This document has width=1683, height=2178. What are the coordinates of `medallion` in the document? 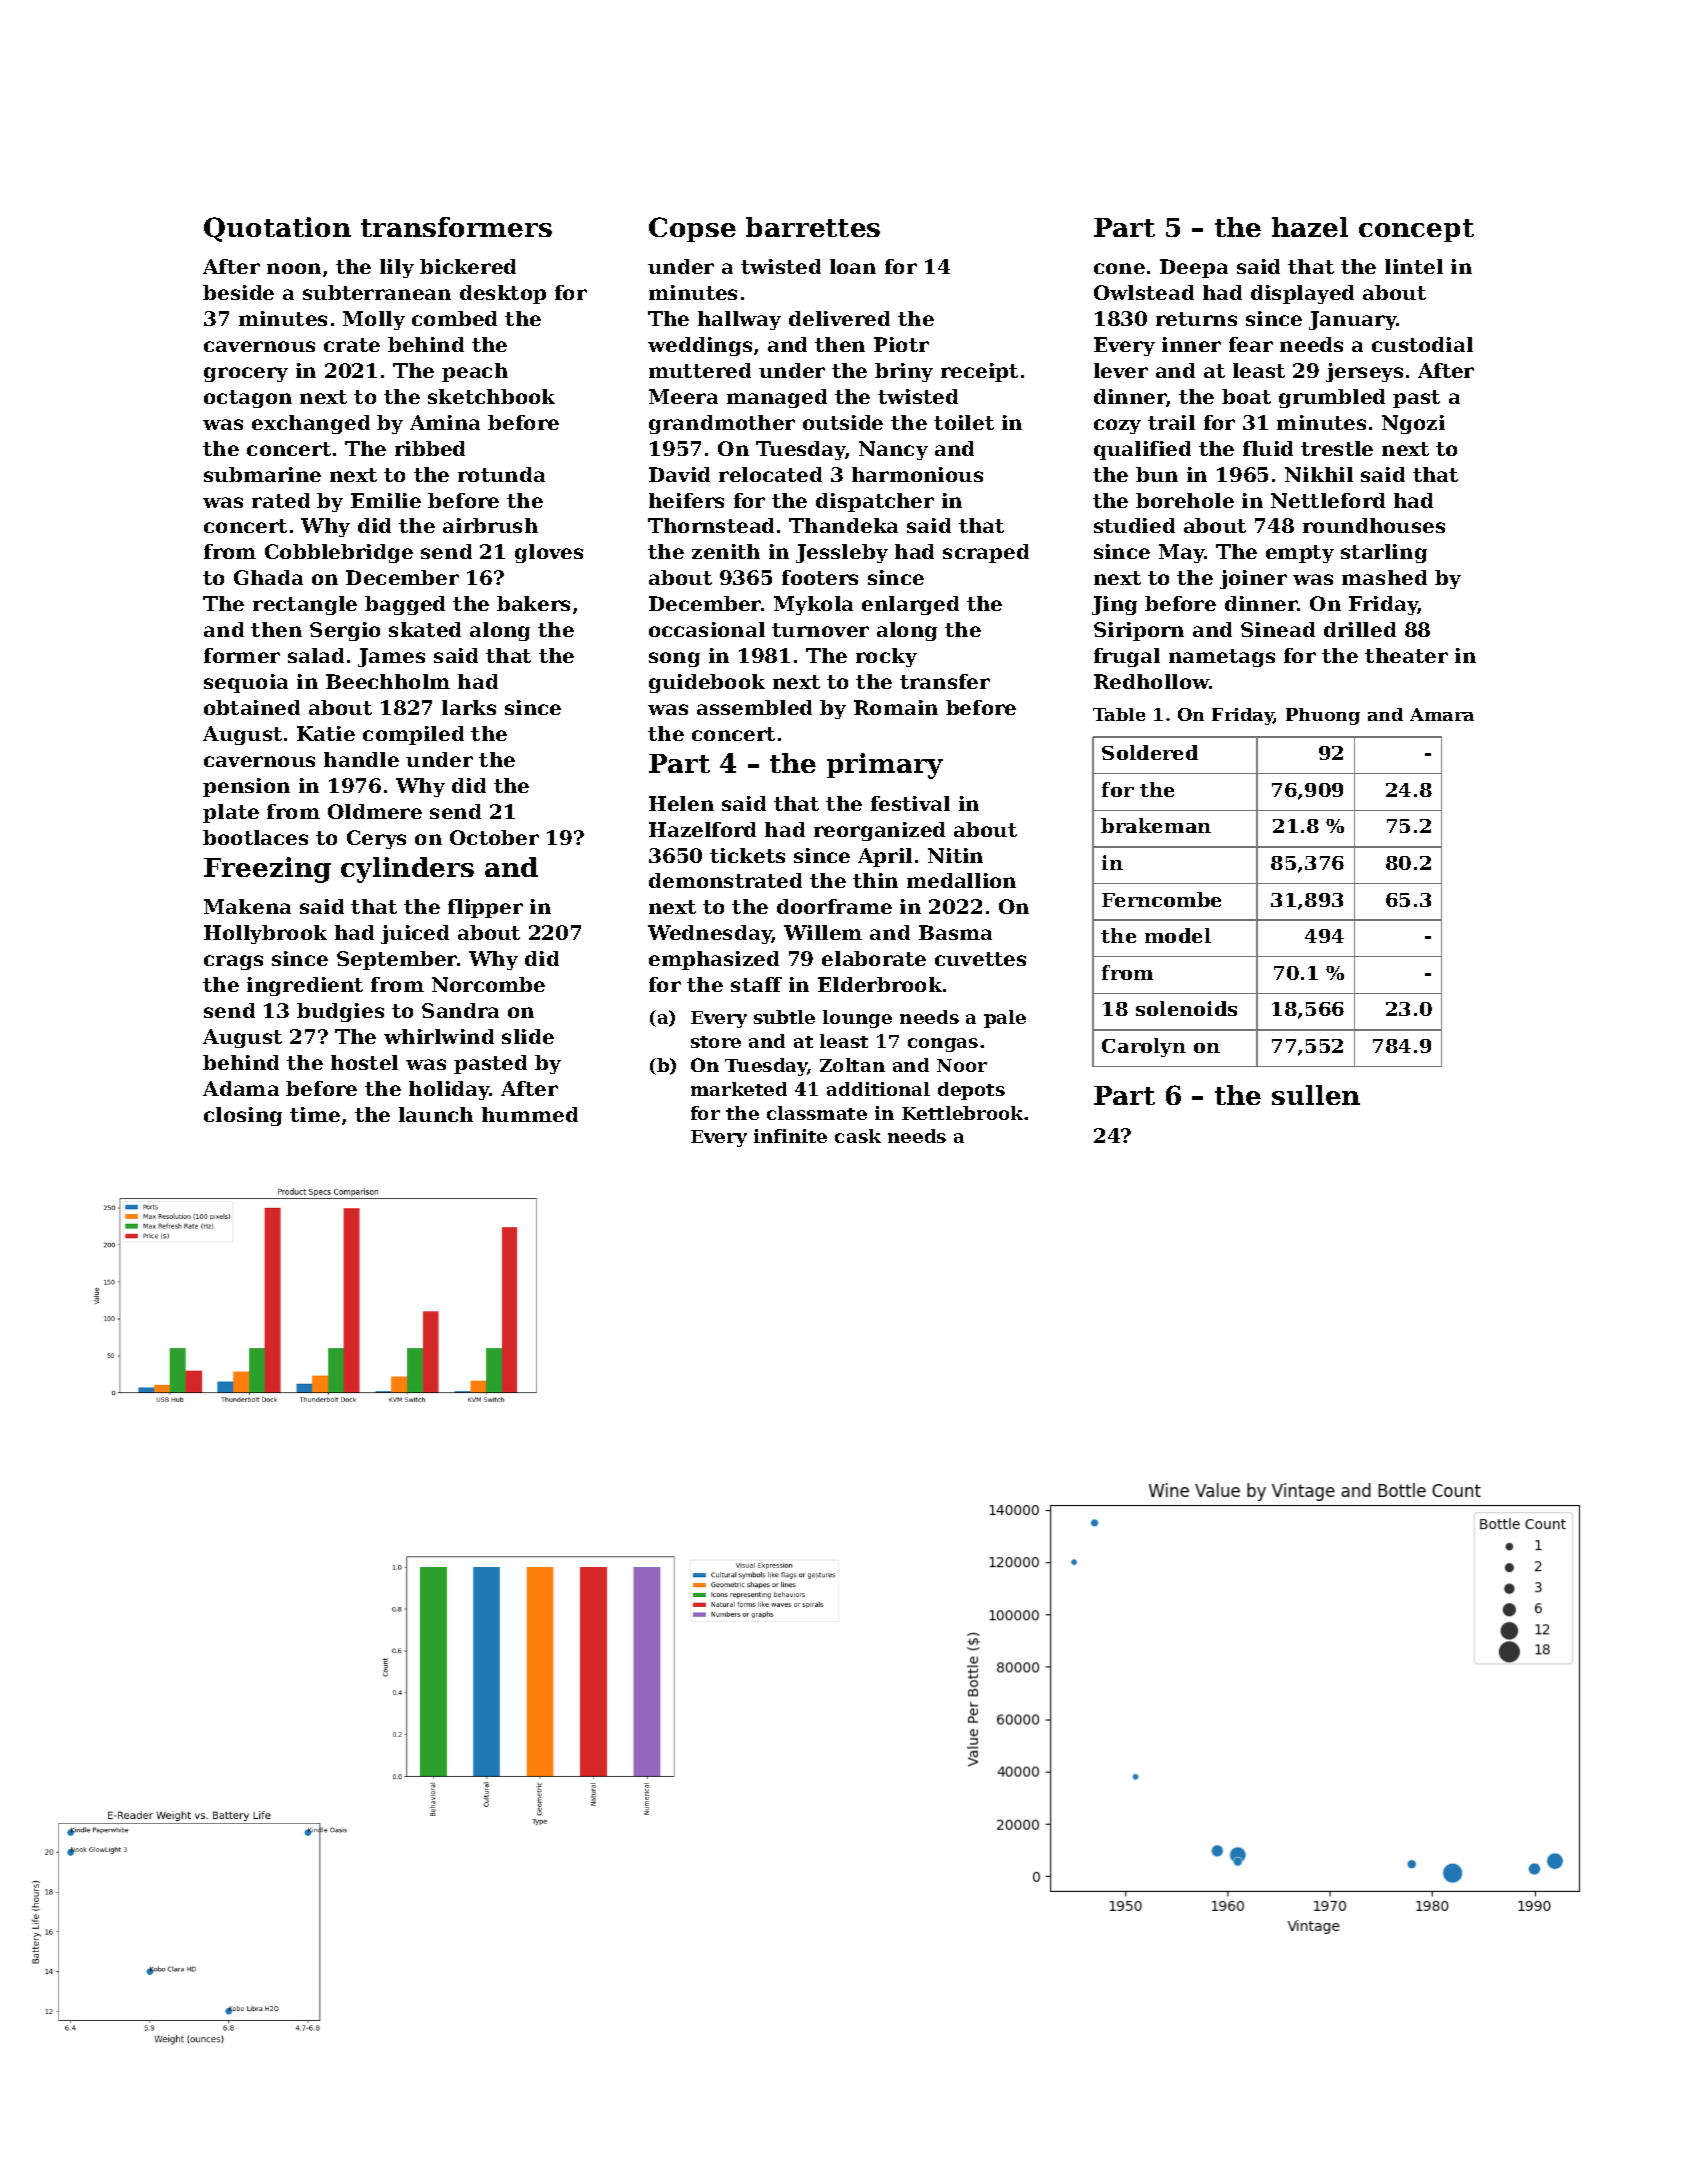 It's located at (961, 880).
